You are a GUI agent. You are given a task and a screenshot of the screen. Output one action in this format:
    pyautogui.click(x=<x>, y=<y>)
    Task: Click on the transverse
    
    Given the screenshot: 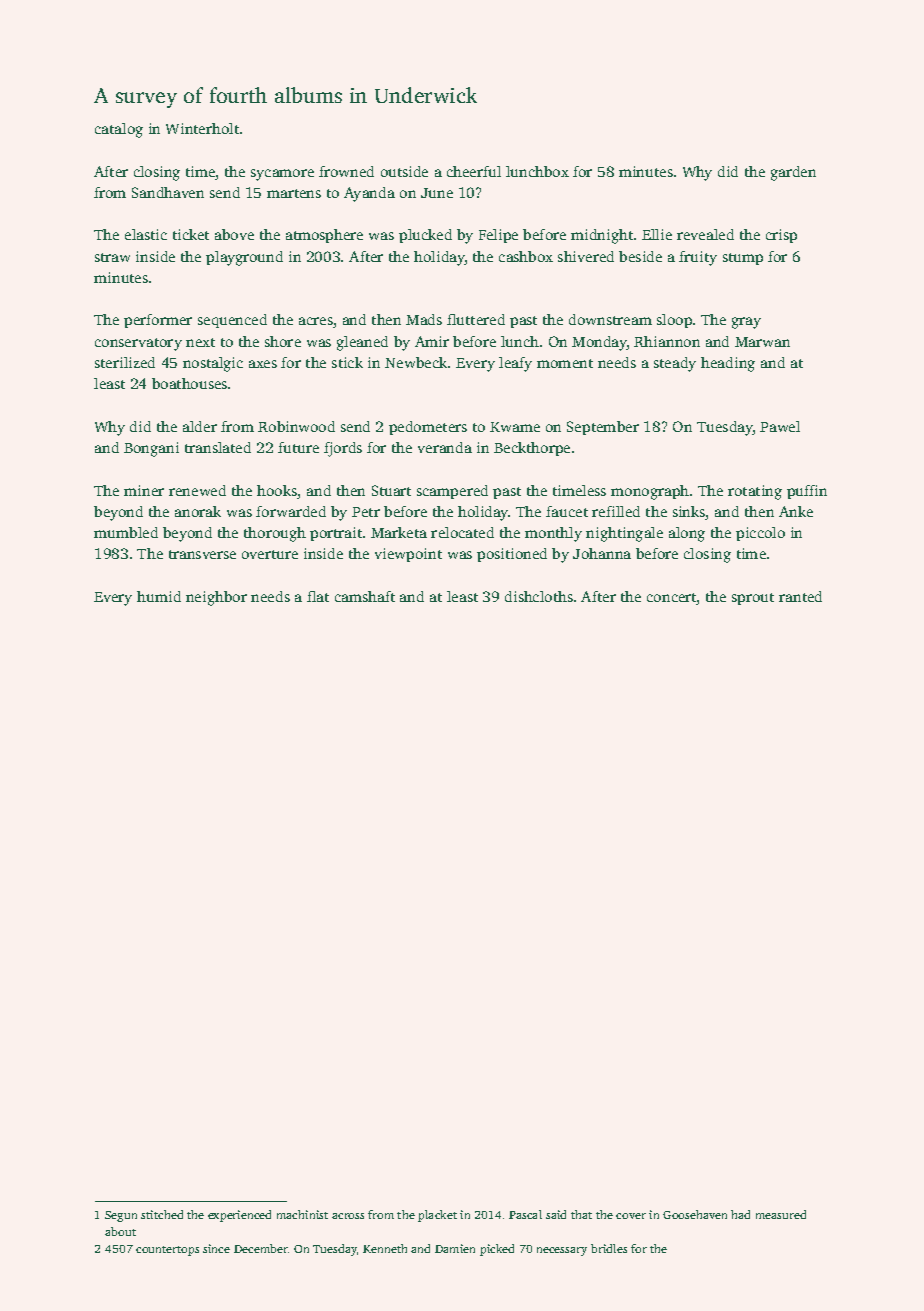 What is the action you would take?
    pyautogui.click(x=202, y=554)
